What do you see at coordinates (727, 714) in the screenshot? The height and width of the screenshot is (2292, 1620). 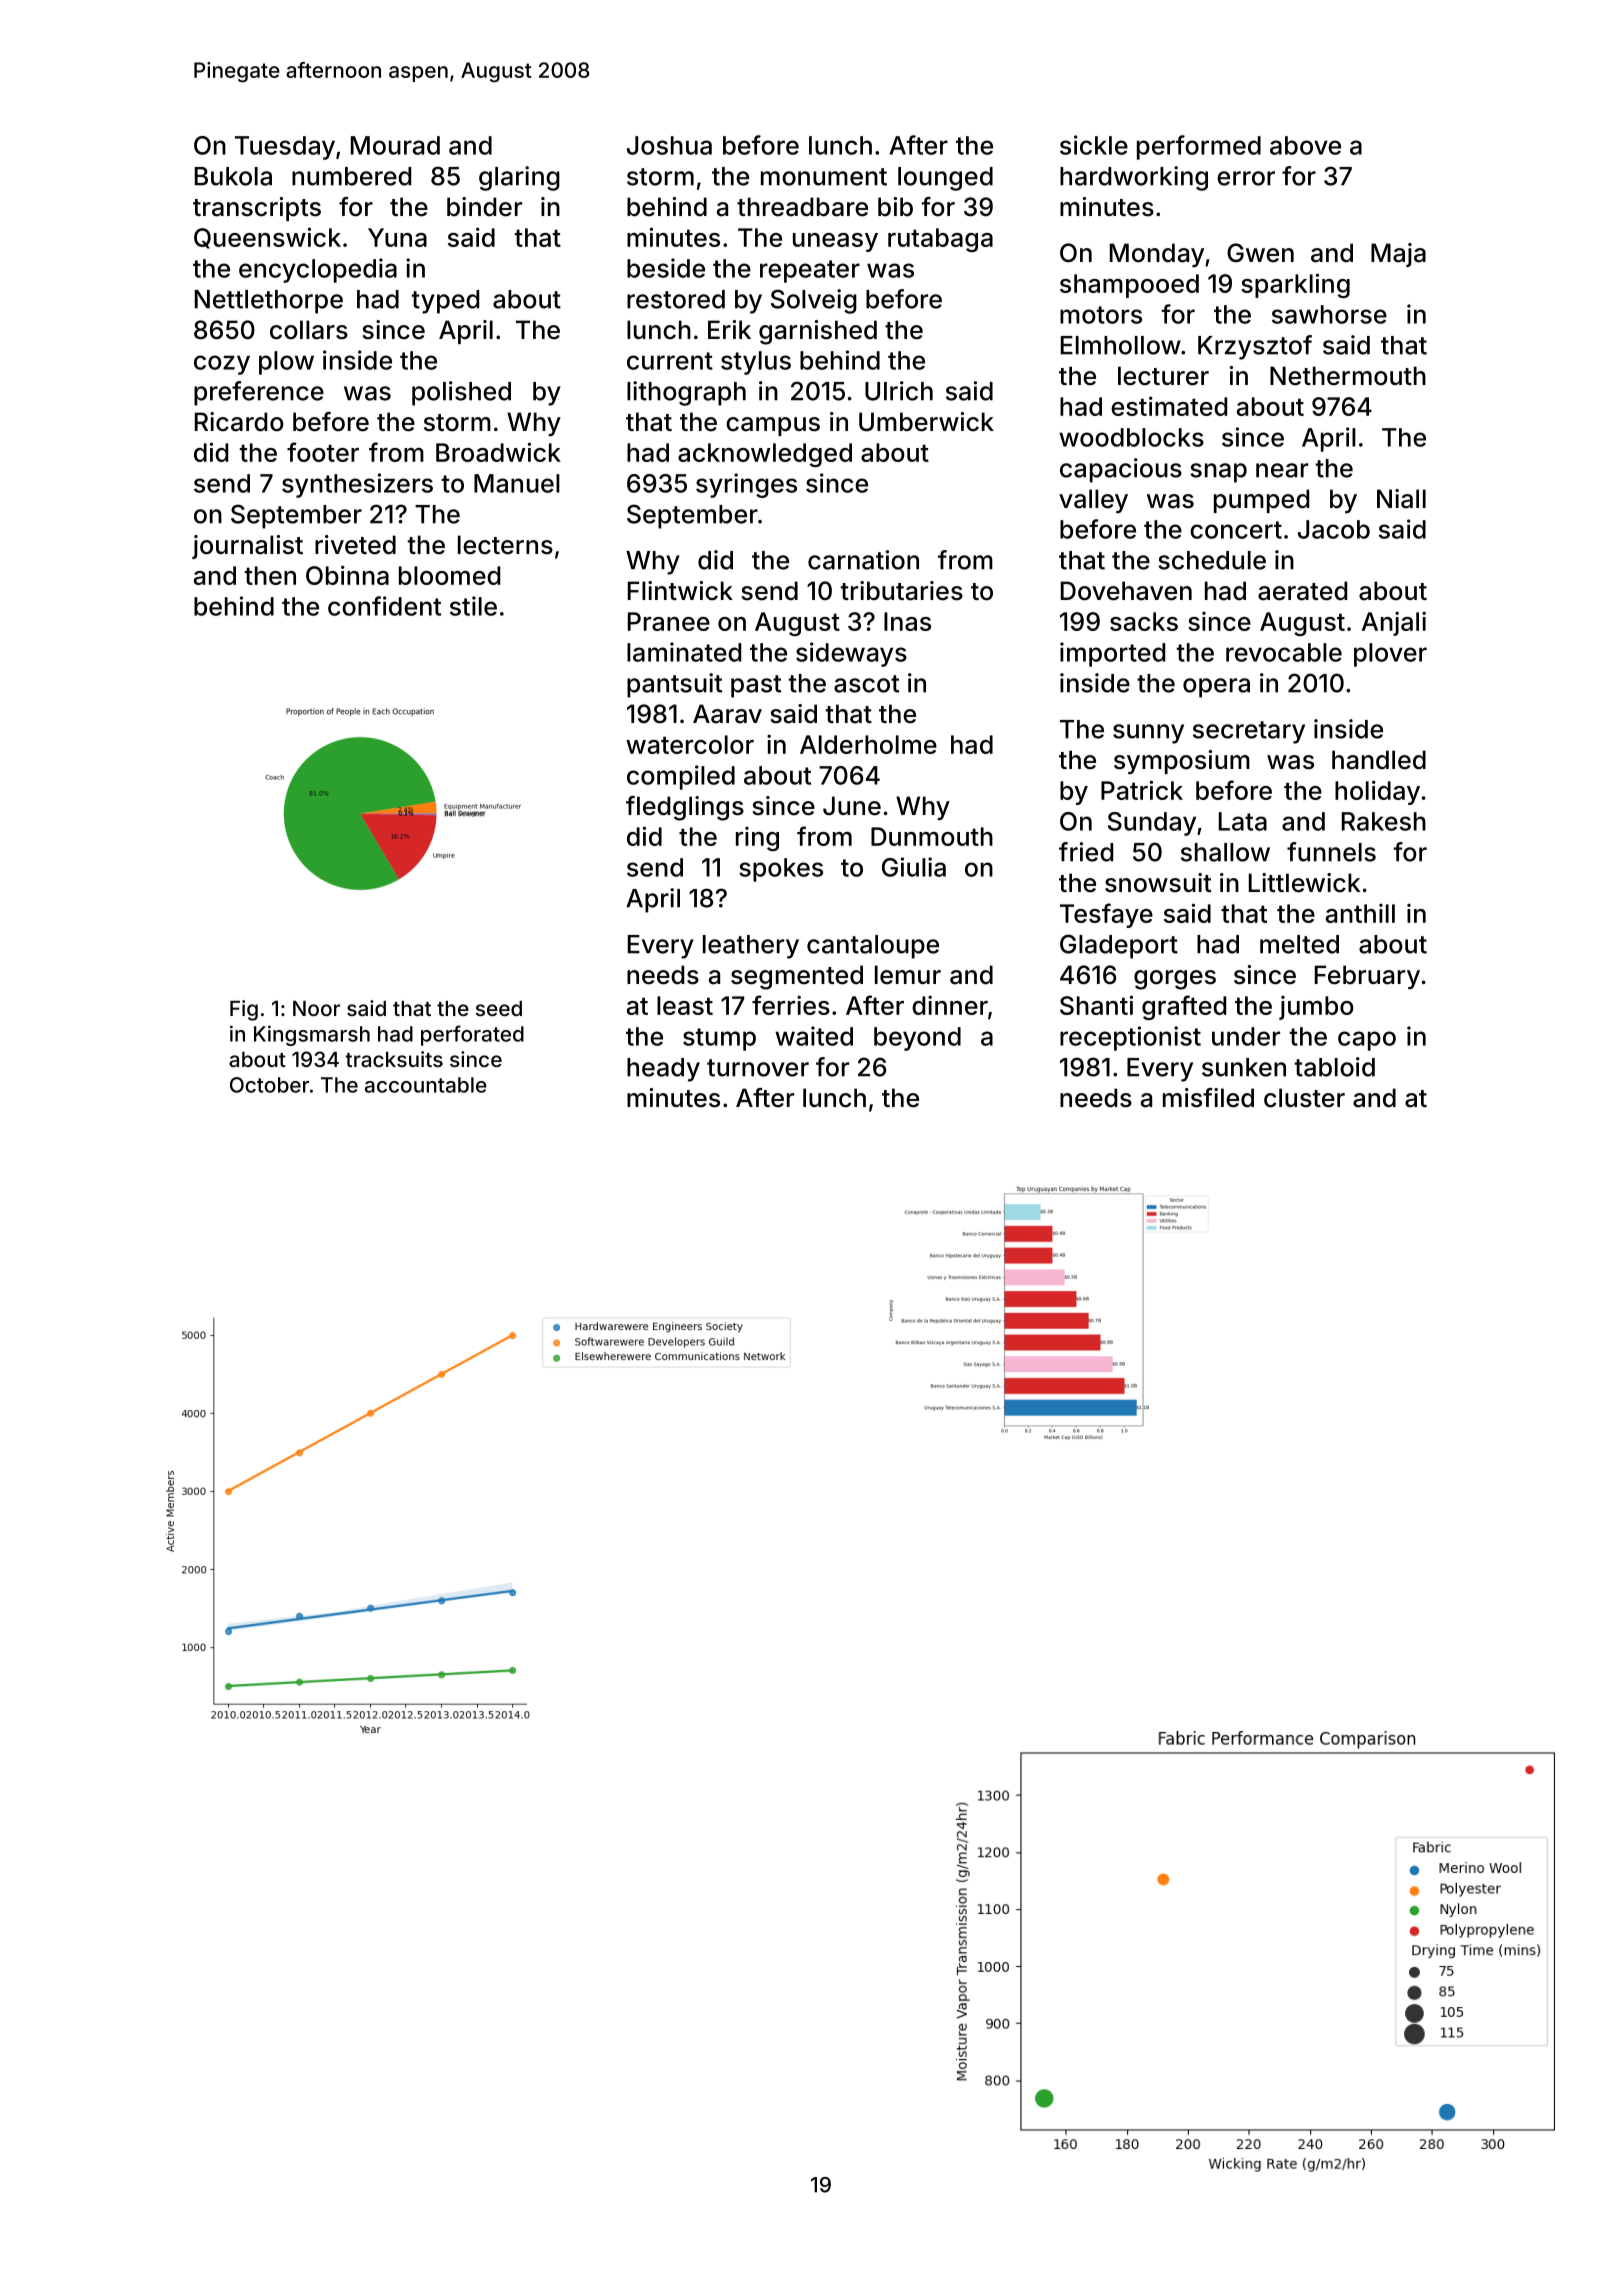 I see `Aarav` at bounding box center [727, 714].
